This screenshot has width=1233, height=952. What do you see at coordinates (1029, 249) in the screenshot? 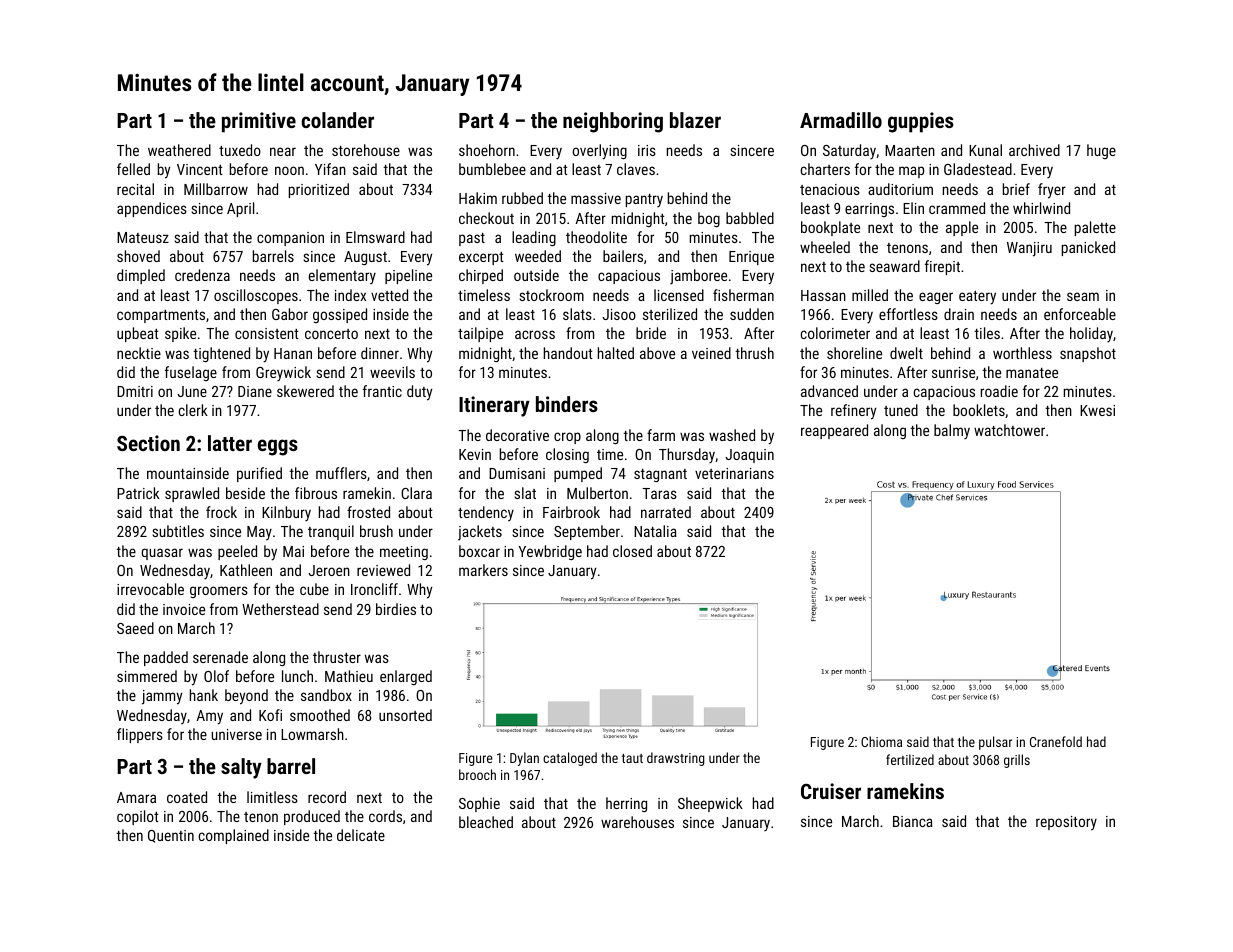
I see `Wanjiru` at bounding box center [1029, 249].
